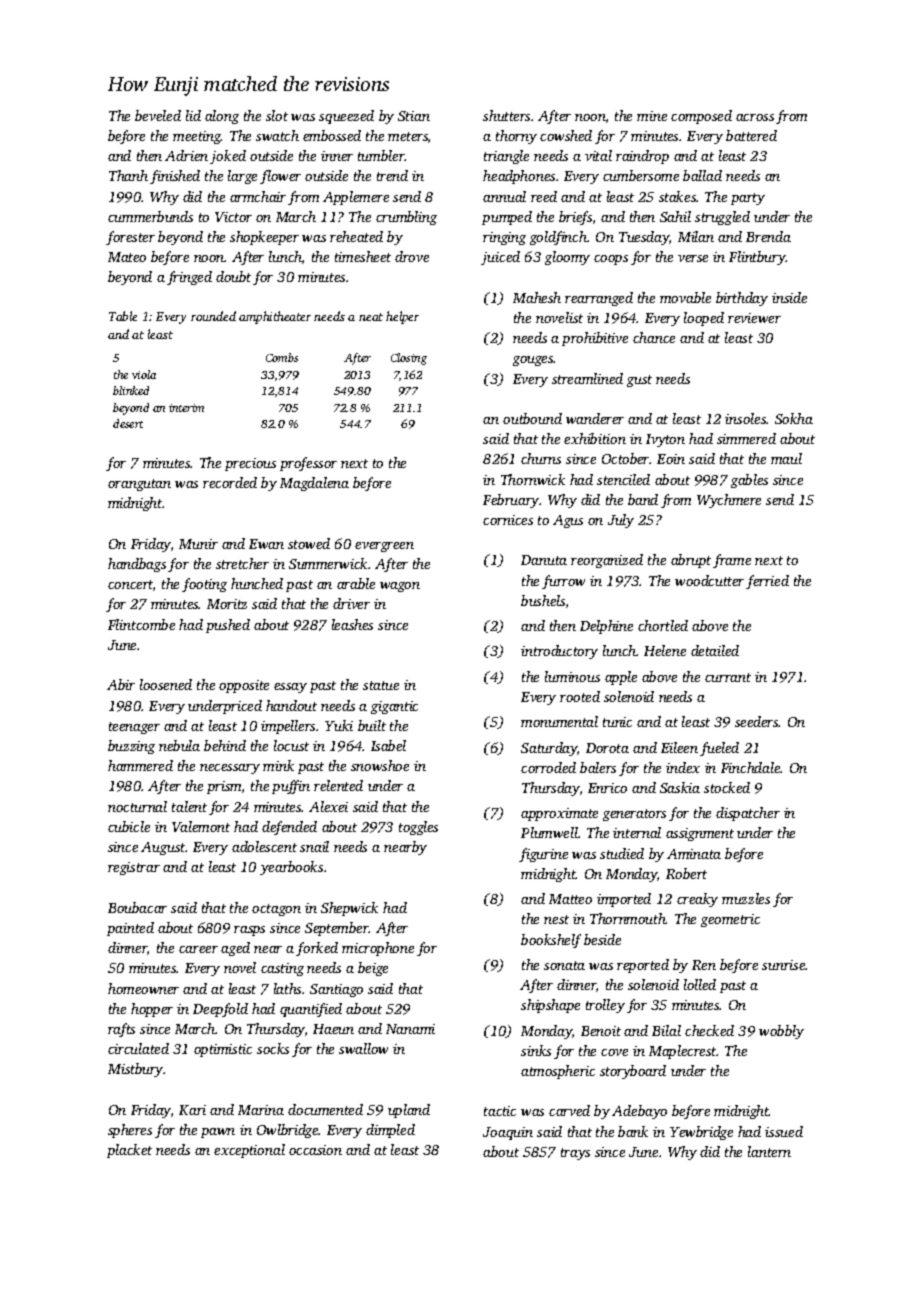 The image size is (924, 1311). Describe the element at coordinates (532, 418) in the screenshot. I see `outbound` at that location.
